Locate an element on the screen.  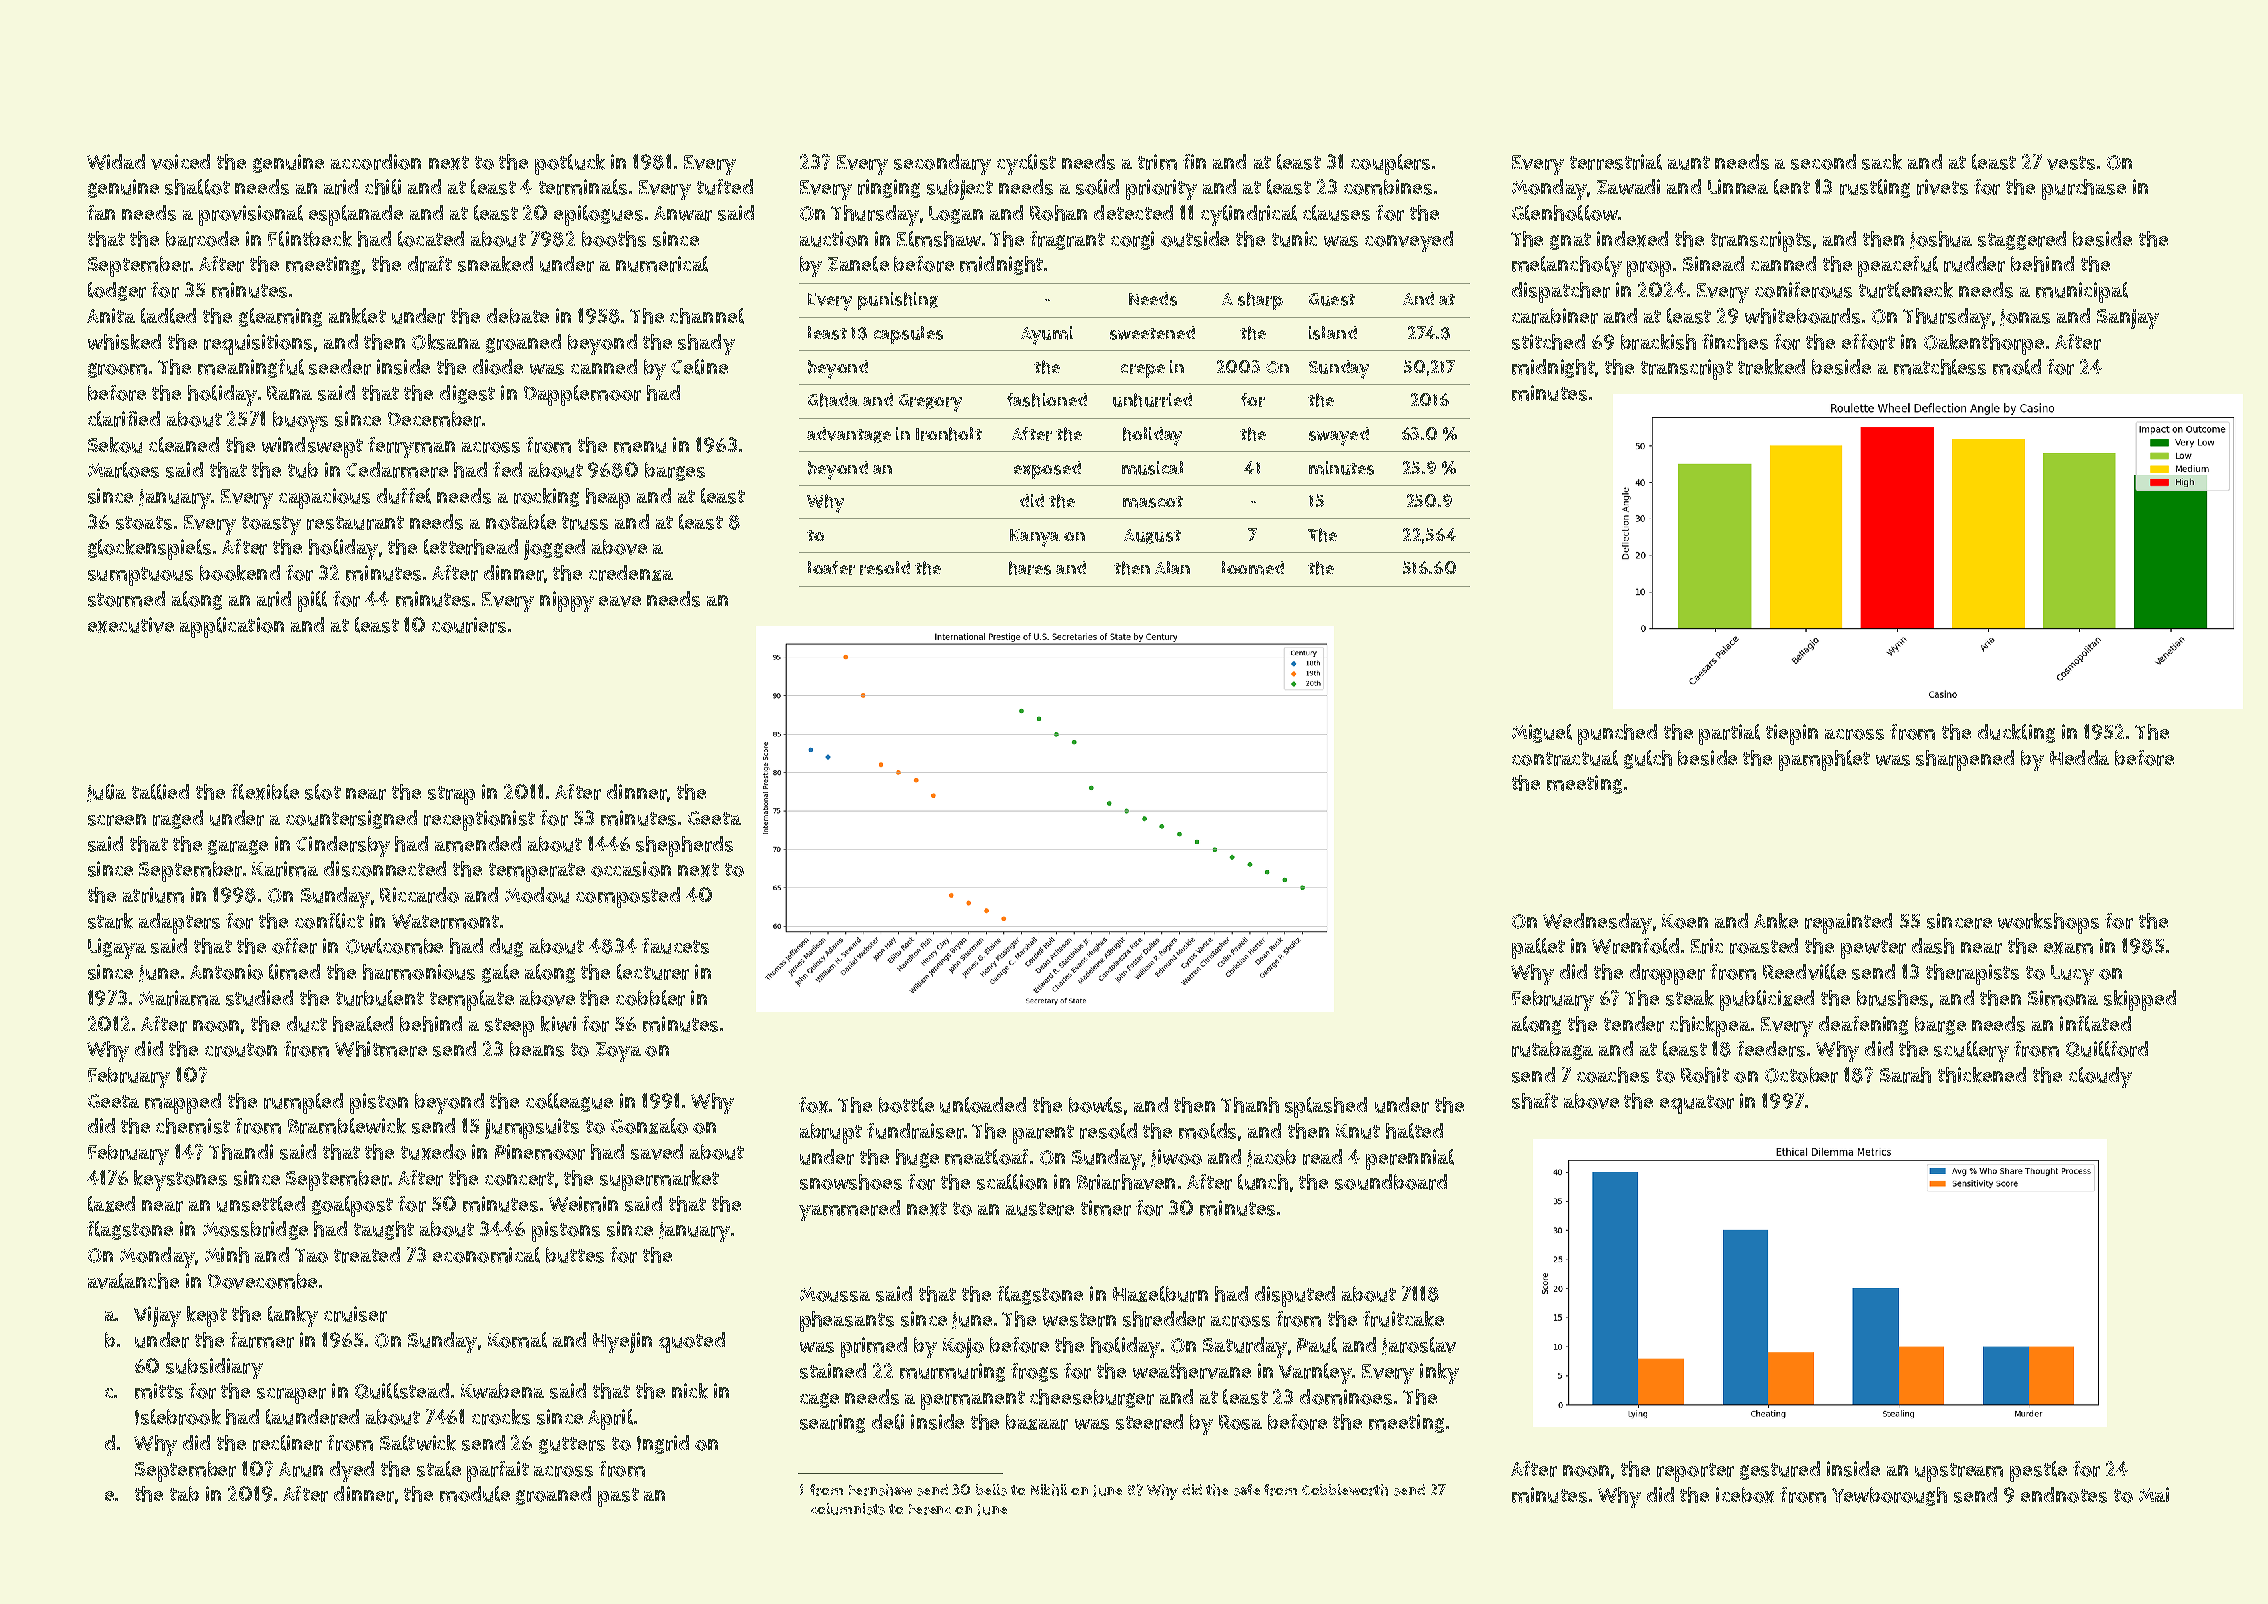
Nikhil is located at coordinates (1049, 1490).
